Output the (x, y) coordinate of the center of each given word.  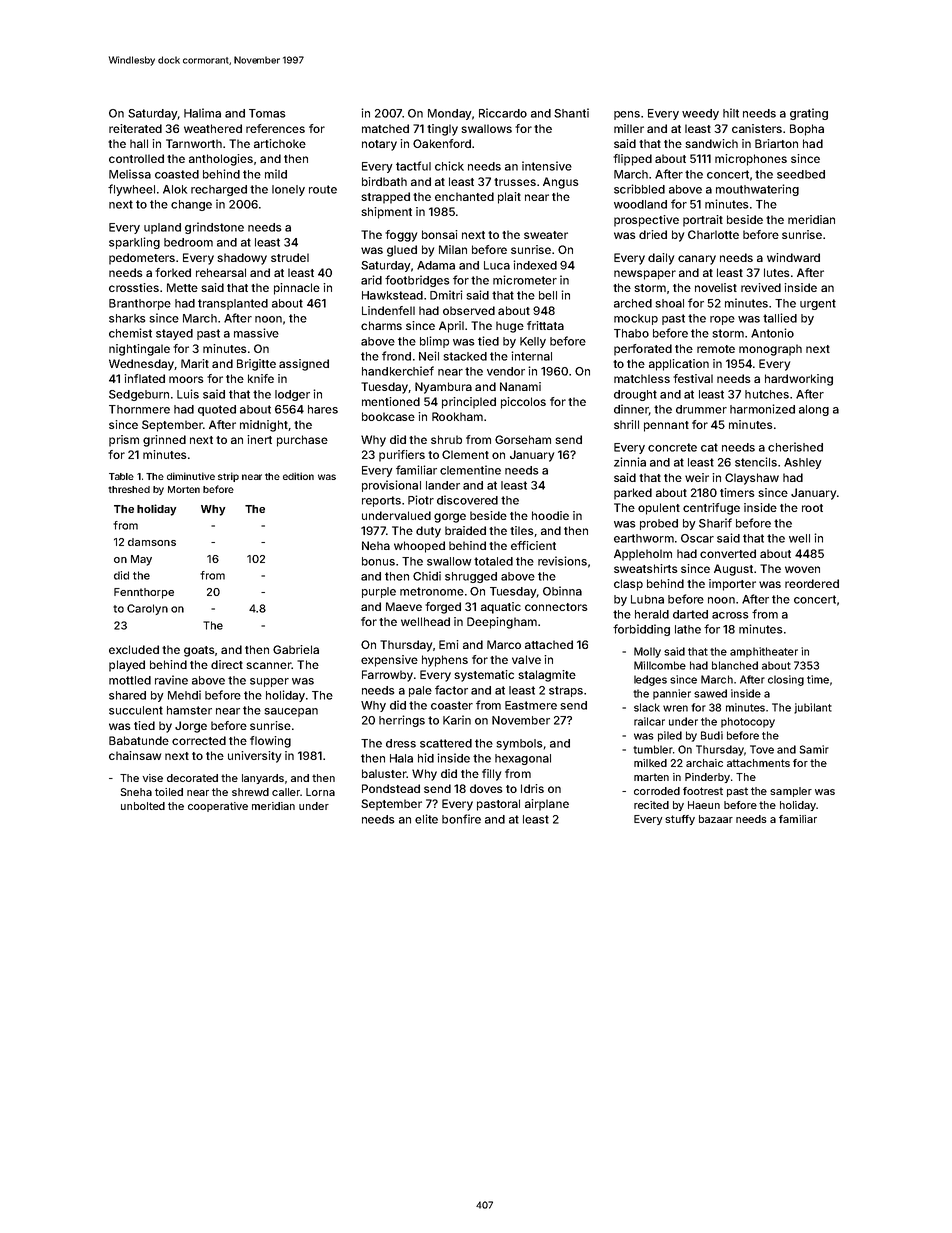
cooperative (218, 807)
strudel (290, 257)
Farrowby (387, 676)
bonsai (440, 234)
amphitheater (764, 652)
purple (379, 592)
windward (793, 257)
